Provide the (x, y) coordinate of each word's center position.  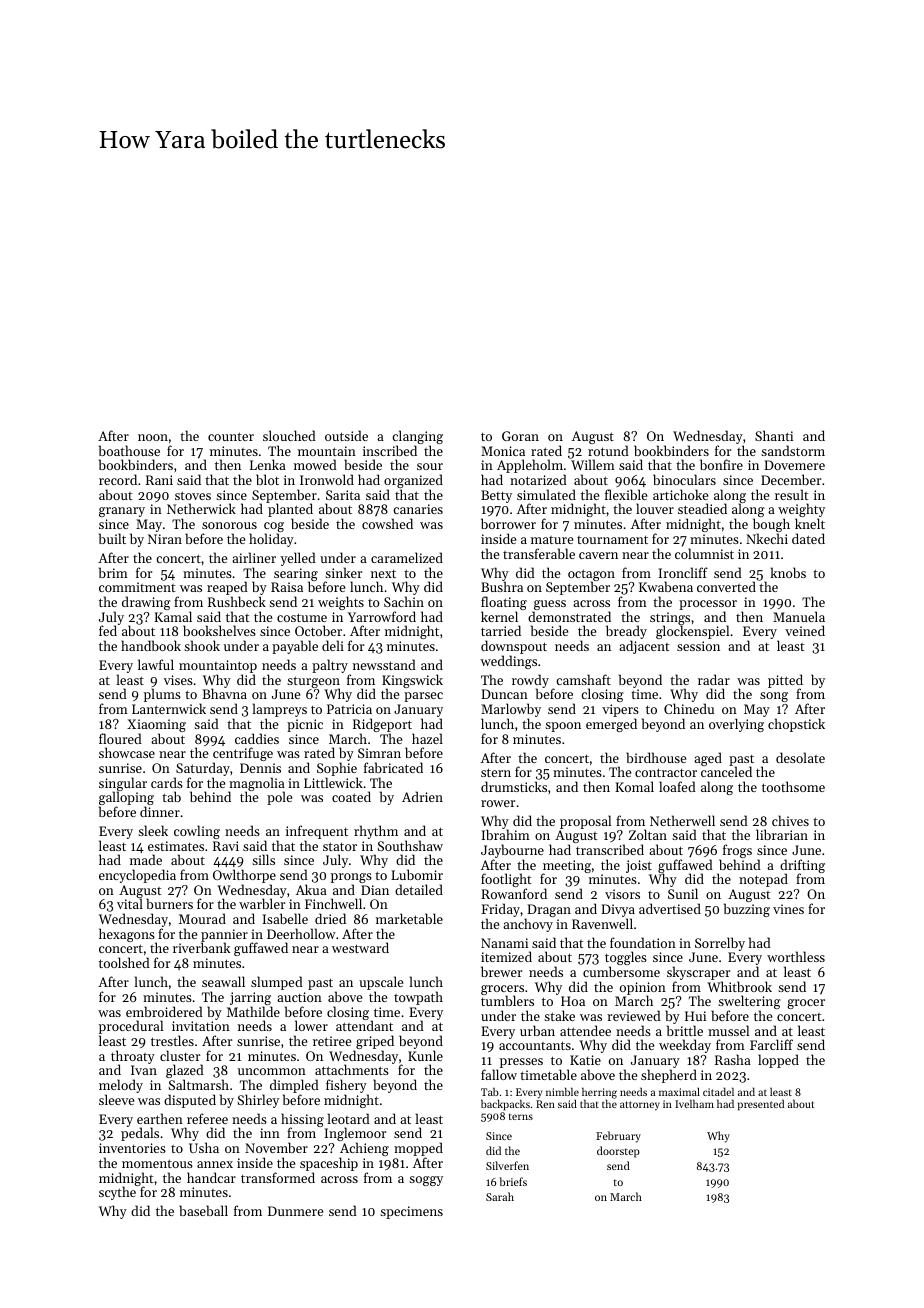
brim (113, 572)
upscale (381, 983)
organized (413, 481)
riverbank (201, 948)
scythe (117, 1193)
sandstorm (793, 450)
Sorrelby (720, 944)
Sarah (500, 1196)
